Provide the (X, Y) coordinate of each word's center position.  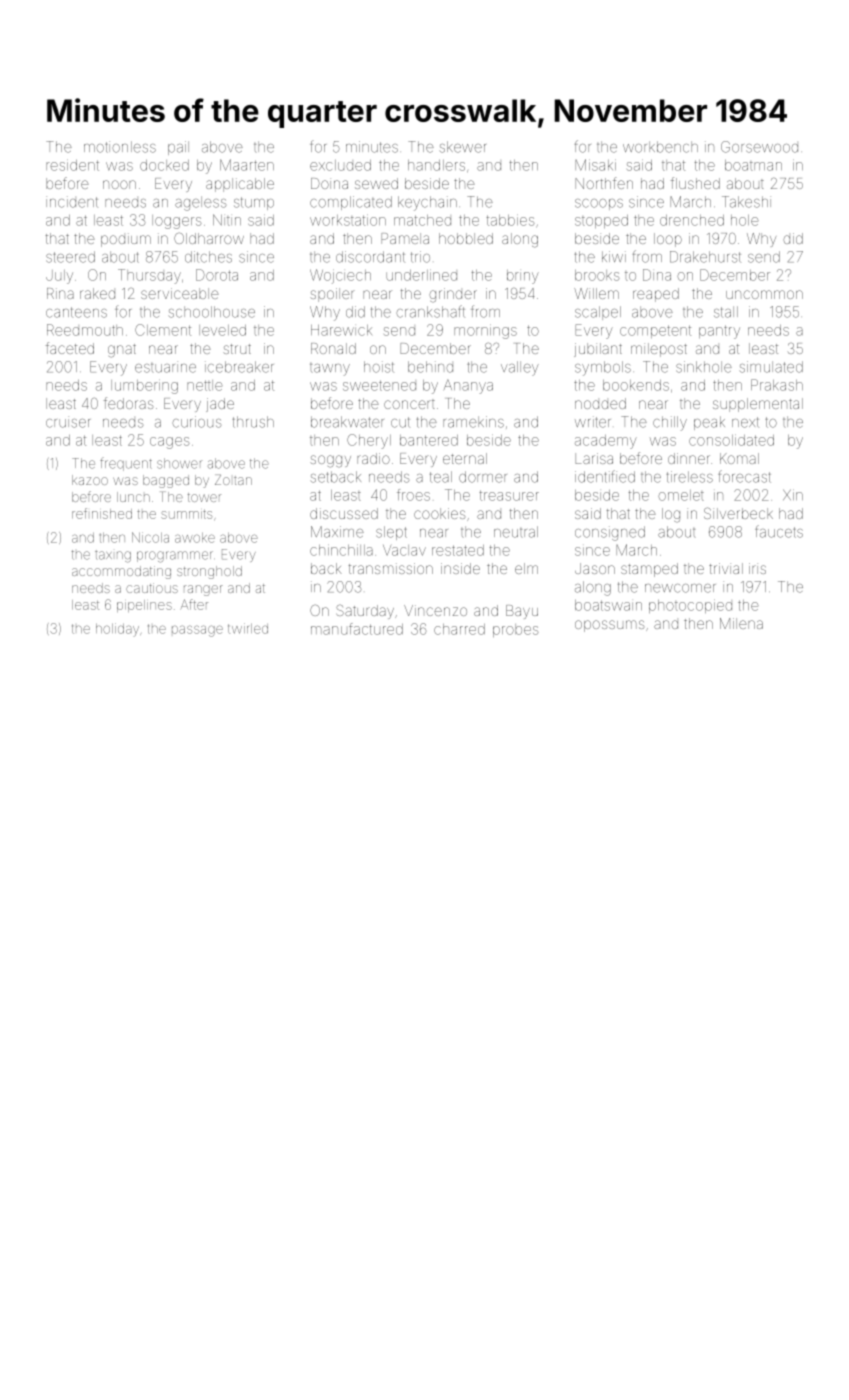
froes (413, 495)
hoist (379, 367)
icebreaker (239, 367)
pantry (719, 332)
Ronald (333, 348)
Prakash (777, 385)
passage (197, 631)
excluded (340, 165)
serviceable (180, 293)
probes (516, 630)
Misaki (595, 165)
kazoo (90, 480)
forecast (744, 476)
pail (178, 148)
